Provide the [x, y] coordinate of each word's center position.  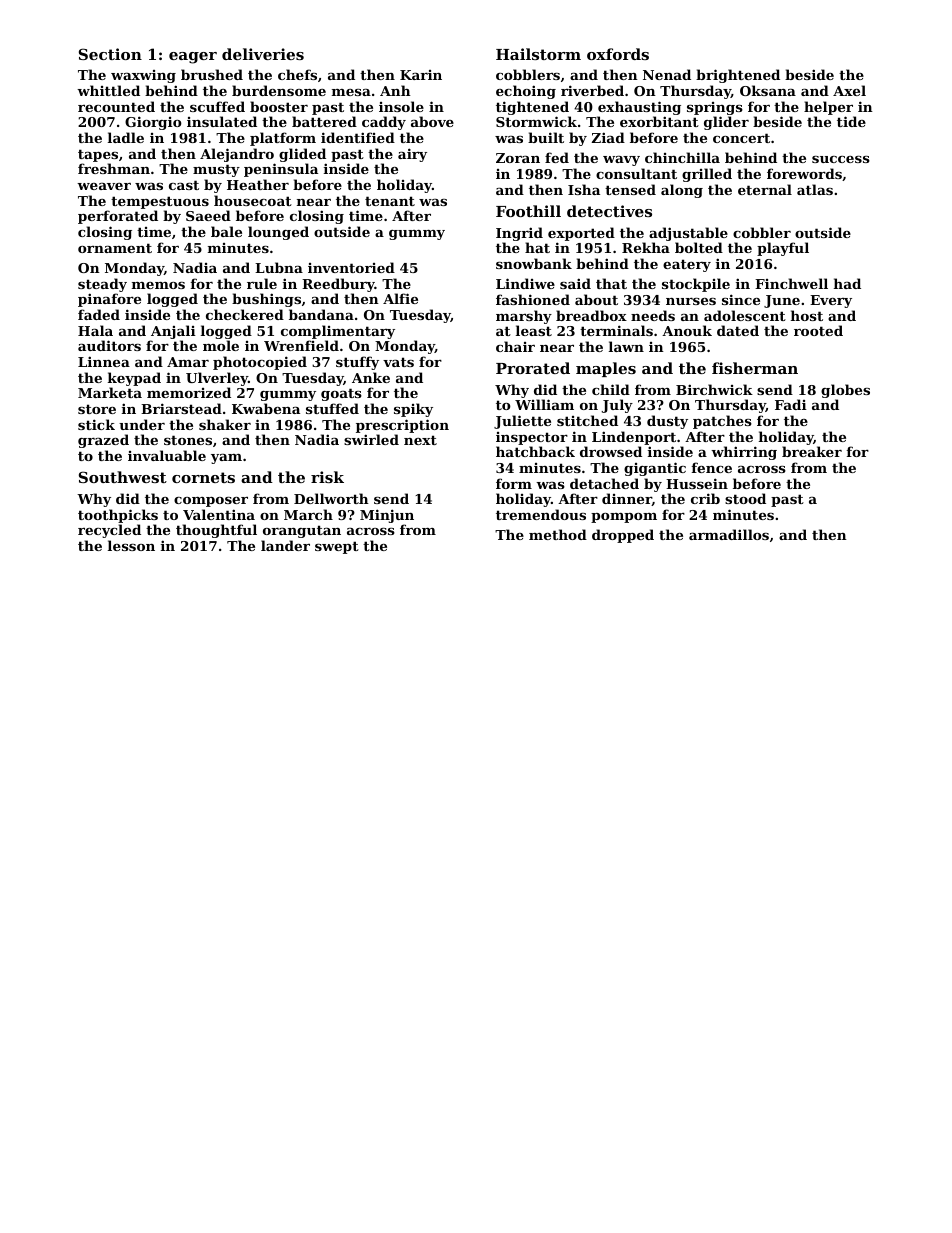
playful [783, 249]
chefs [297, 74]
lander [285, 545]
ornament [115, 248]
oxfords [618, 54]
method [558, 534]
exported [581, 234]
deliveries [263, 54]
